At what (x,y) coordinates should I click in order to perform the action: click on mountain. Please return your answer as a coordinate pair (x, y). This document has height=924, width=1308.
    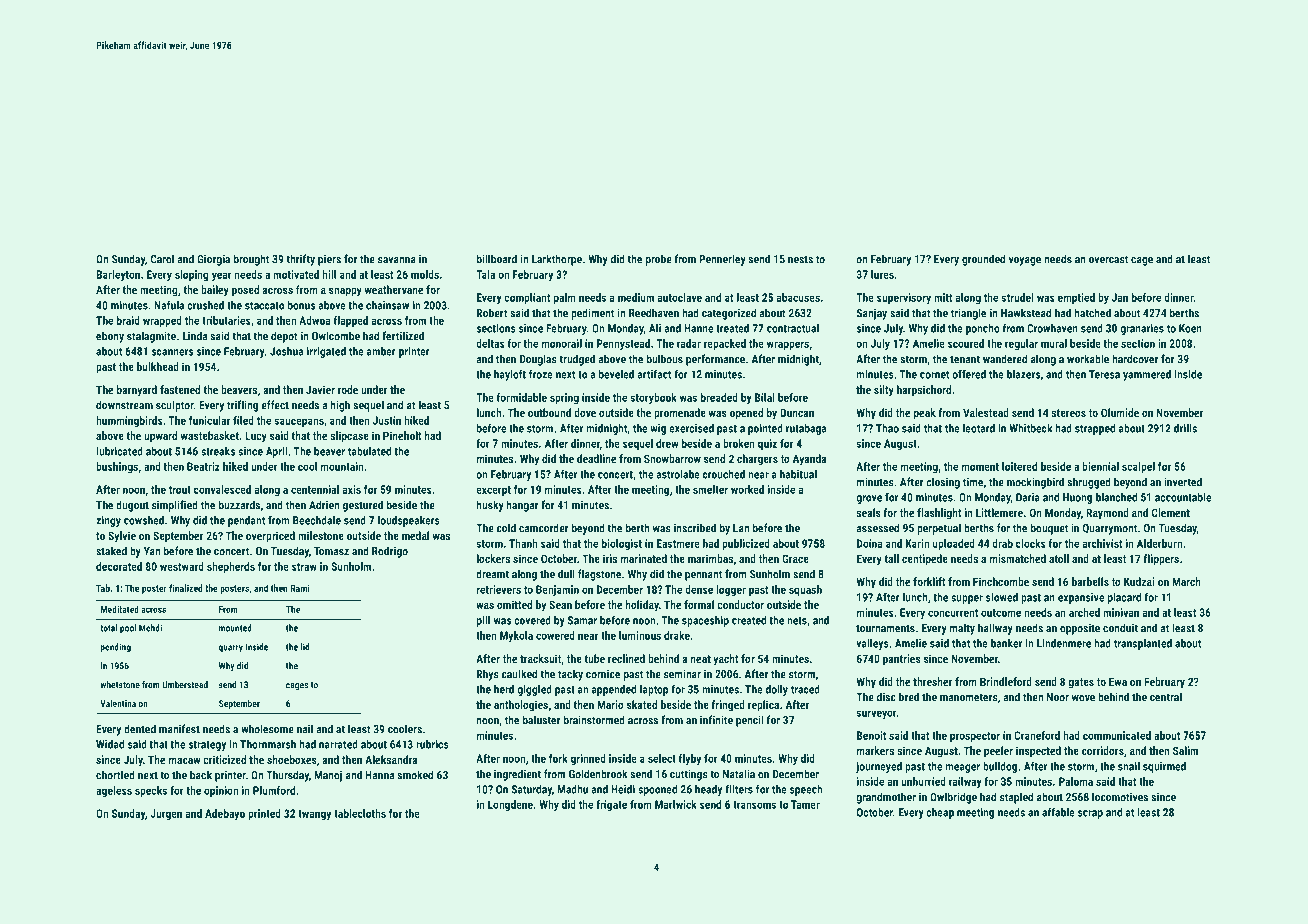
    Looking at the image, I should click on (342, 466).
